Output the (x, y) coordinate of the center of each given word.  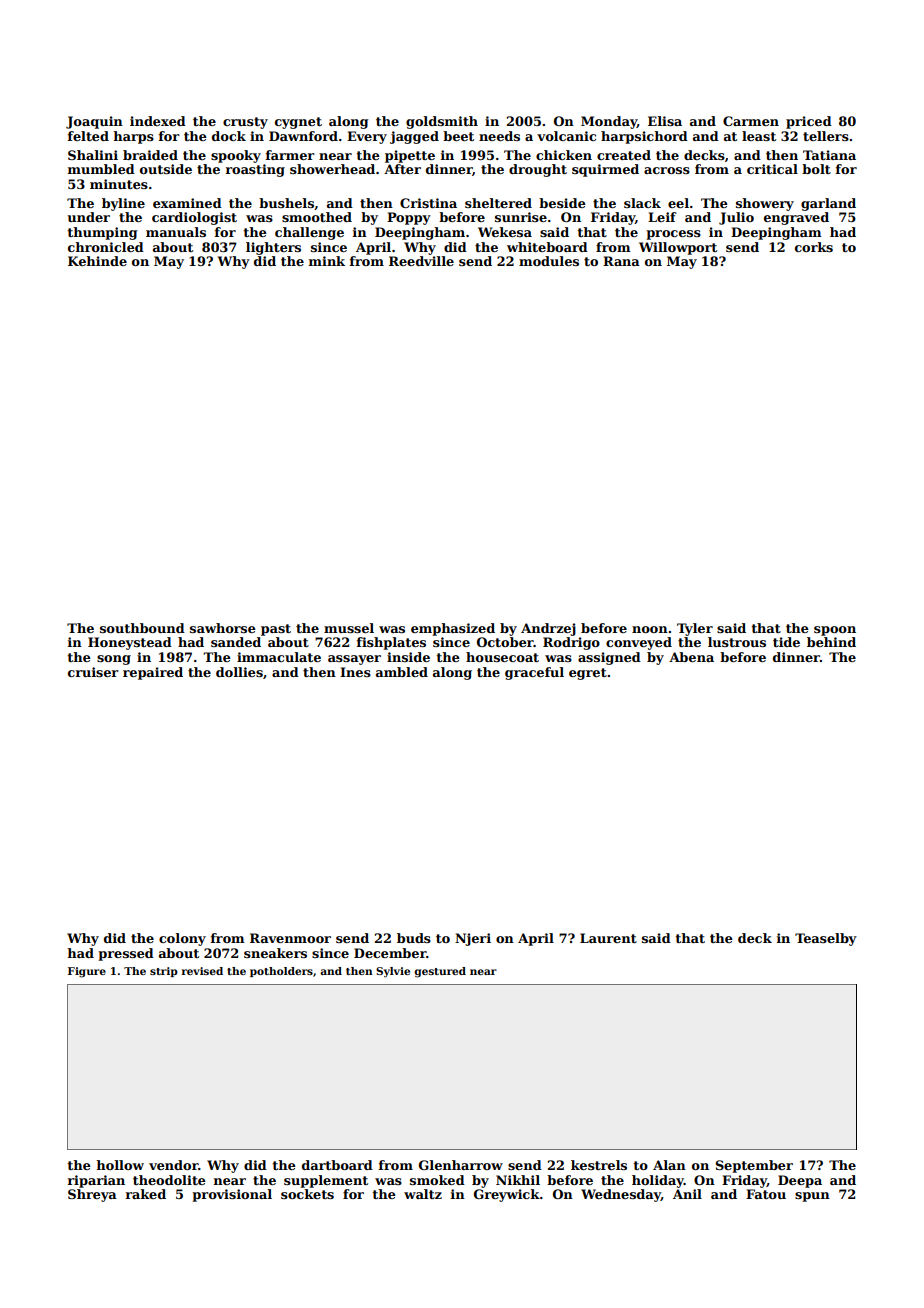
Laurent (608, 938)
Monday (609, 122)
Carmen (751, 121)
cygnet (298, 123)
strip (164, 972)
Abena (691, 657)
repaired (153, 673)
